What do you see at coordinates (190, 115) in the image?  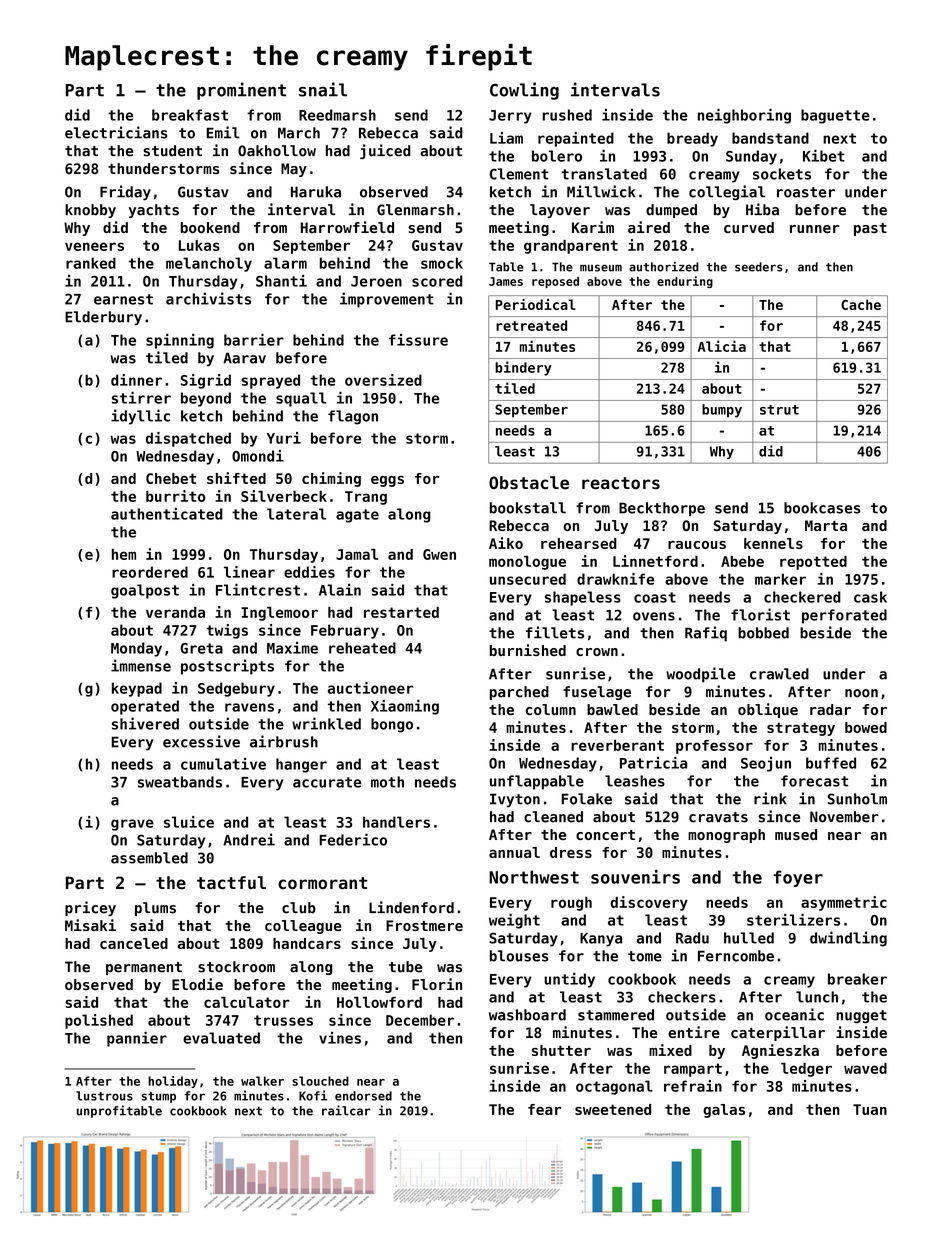 I see `breakfast` at bounding box center [190, 115].
